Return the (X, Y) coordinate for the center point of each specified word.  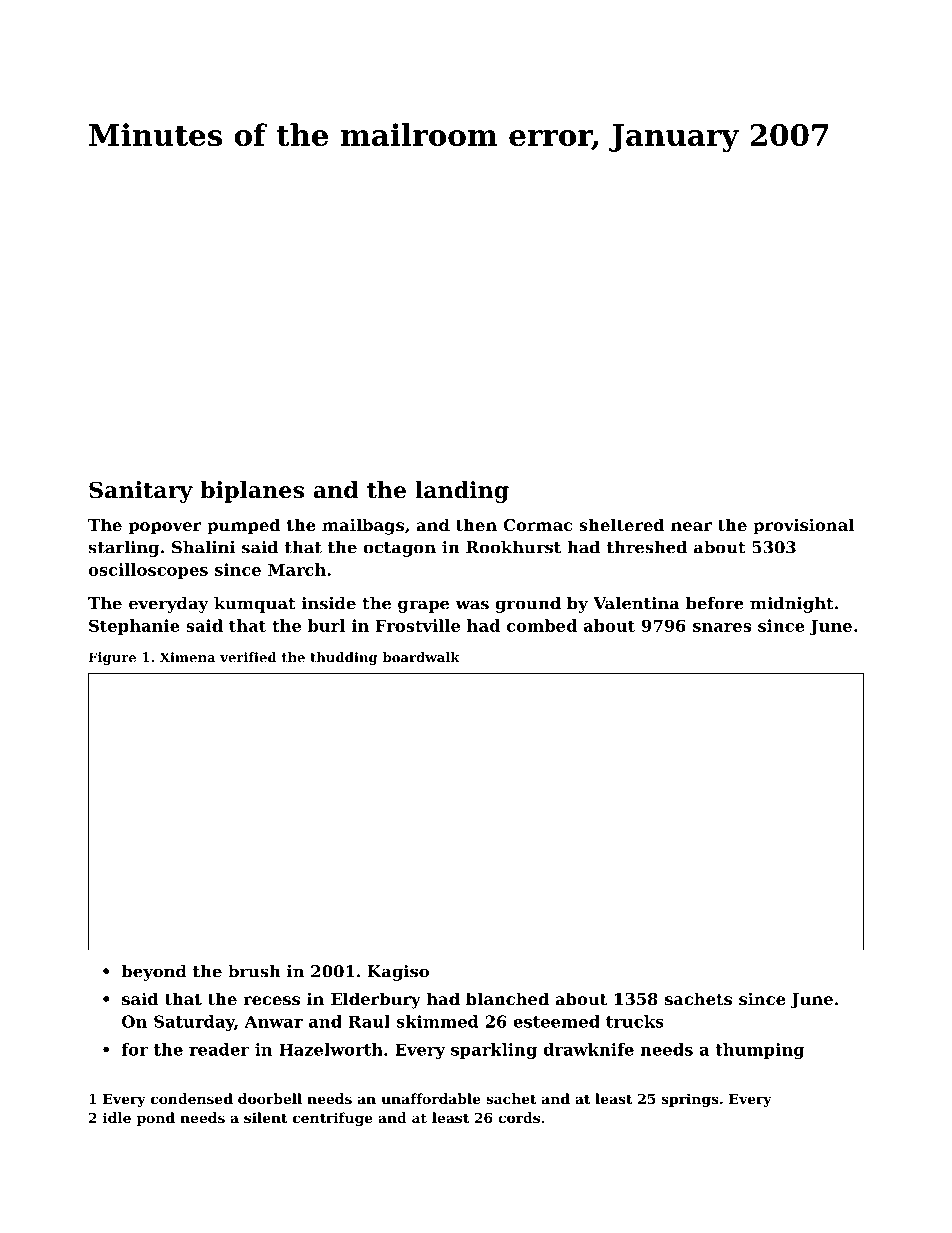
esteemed (556, 1021)
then (476, 524)
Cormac (537, 525)
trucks (635, 1021)
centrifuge (333, 1119)
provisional (803, 526)
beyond (154, 973)
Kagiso (398, 973)
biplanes (252, 492)
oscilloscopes (148, 571)
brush (254, 971)
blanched (507, 998)
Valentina (636, 603)
